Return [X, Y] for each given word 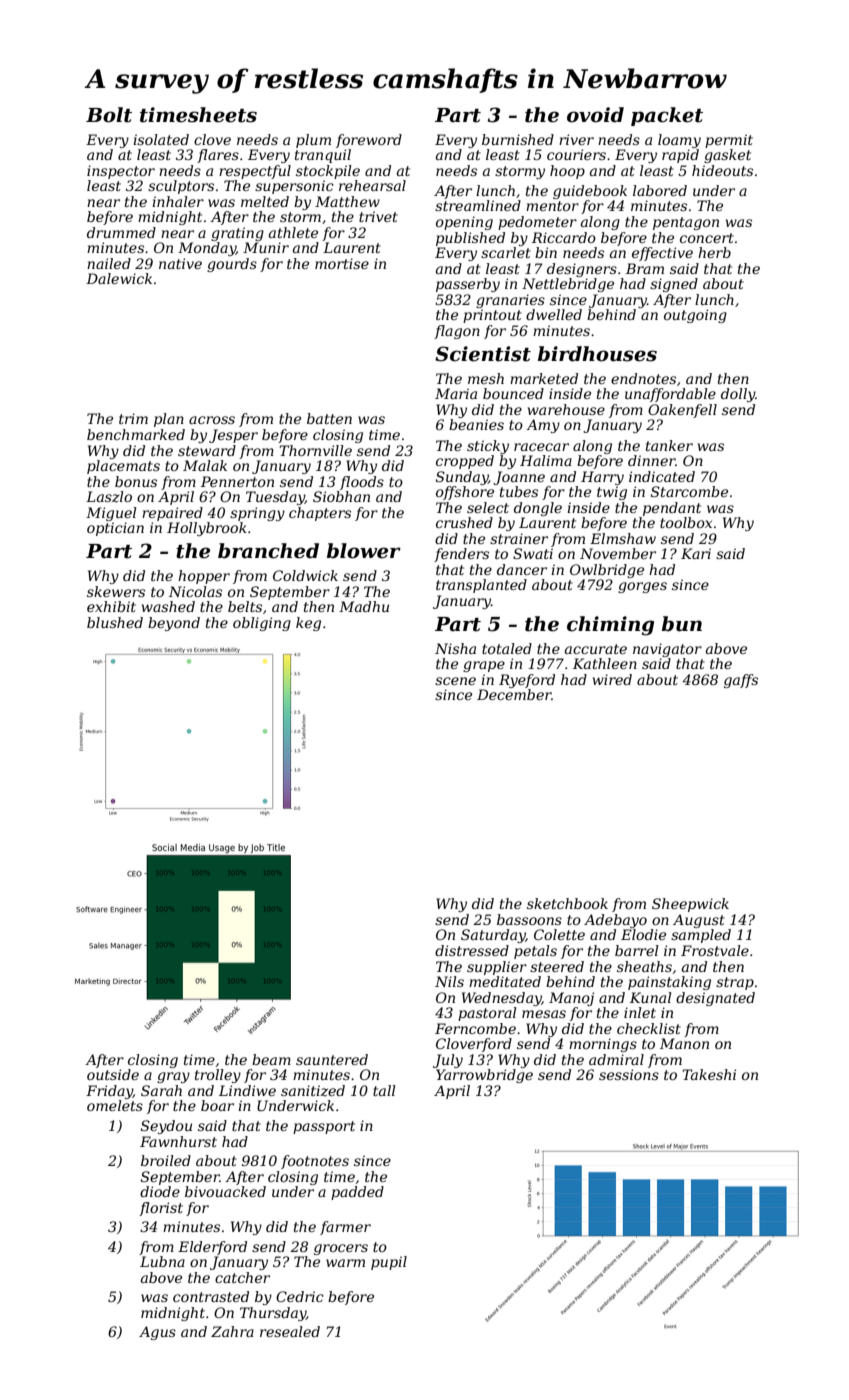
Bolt [109, 115]
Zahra [232, 1331]
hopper [204, 577]
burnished [518, 139]
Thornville [315, 450]
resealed [290, 1331]
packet [667, 116]
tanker [669, 445]
